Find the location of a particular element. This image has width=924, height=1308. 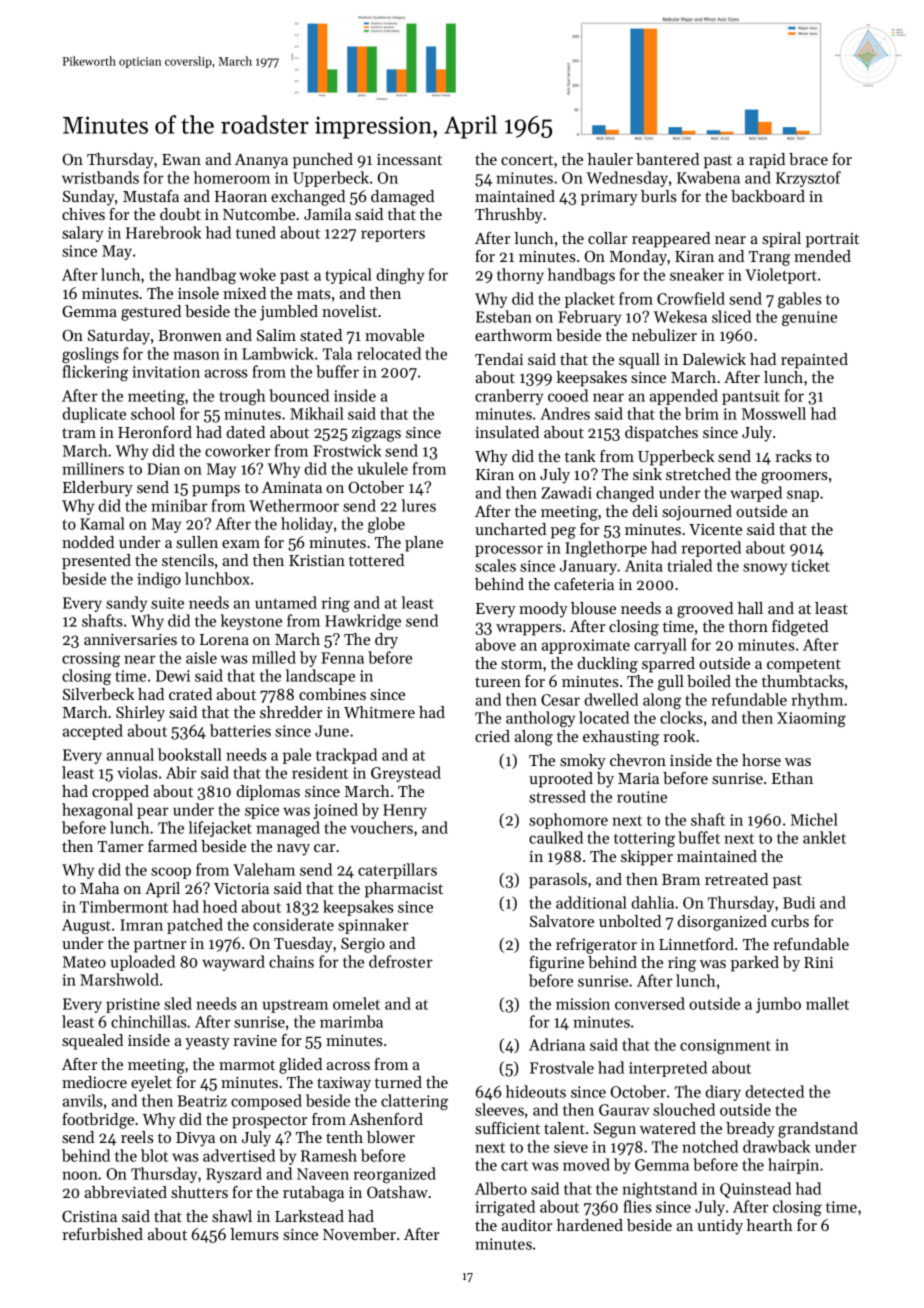

anniversaries is located at coordinates (130, 639).
